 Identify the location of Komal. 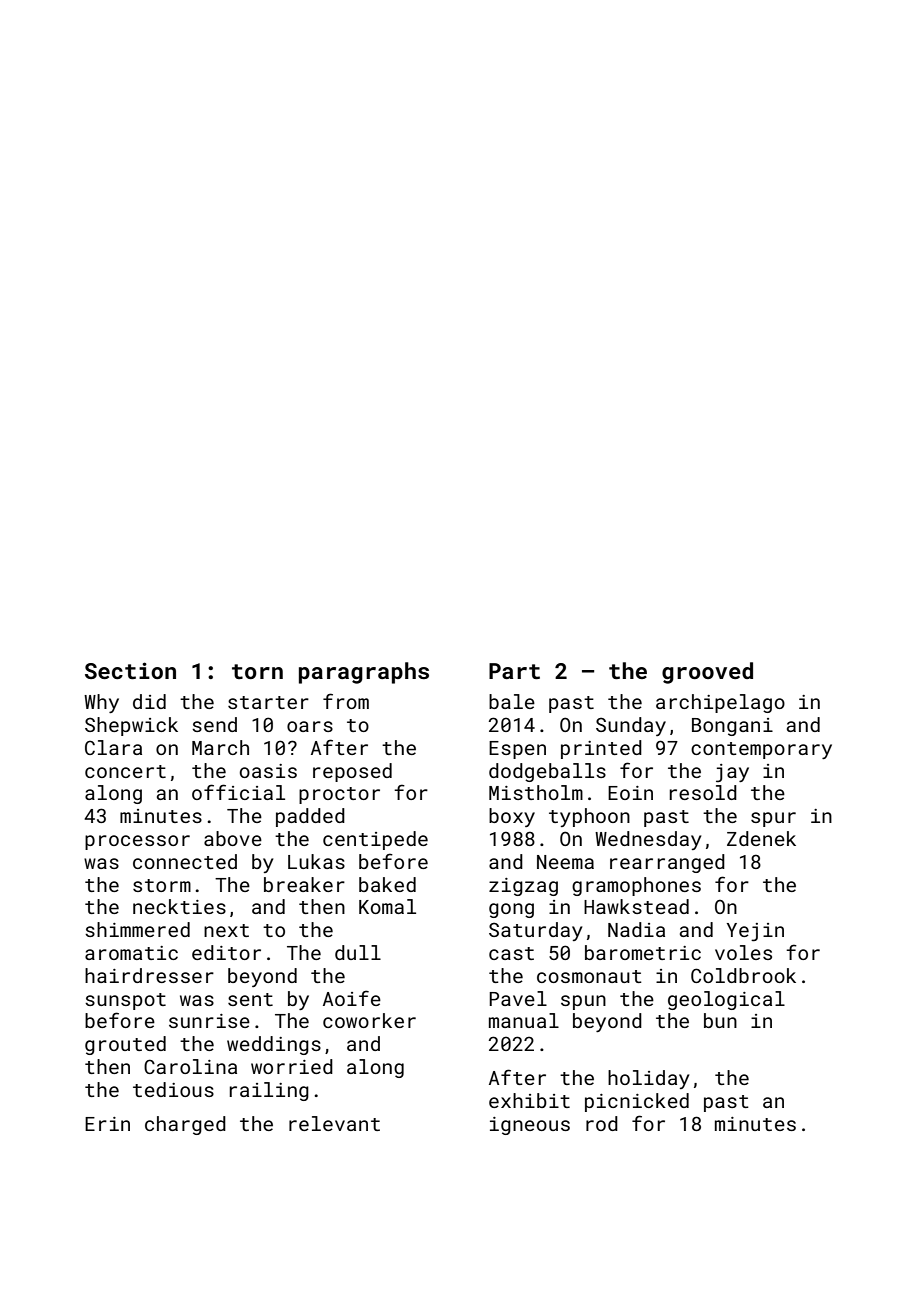
(387, 906).
